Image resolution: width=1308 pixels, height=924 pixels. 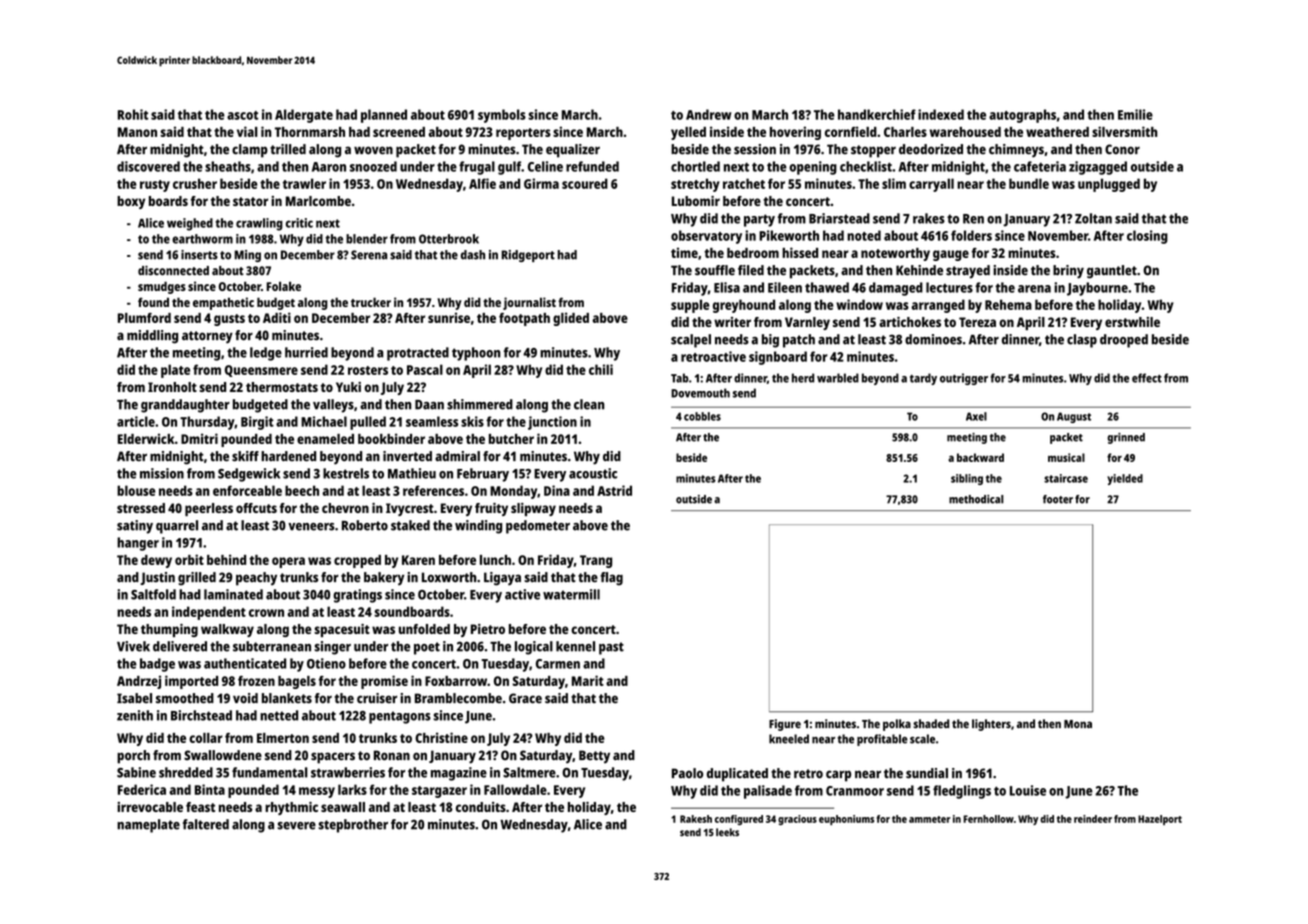 What do you see at coordinates (1008, 304) in the screenshot?
I see `Rehema` at bounding box center [1008, 304].
